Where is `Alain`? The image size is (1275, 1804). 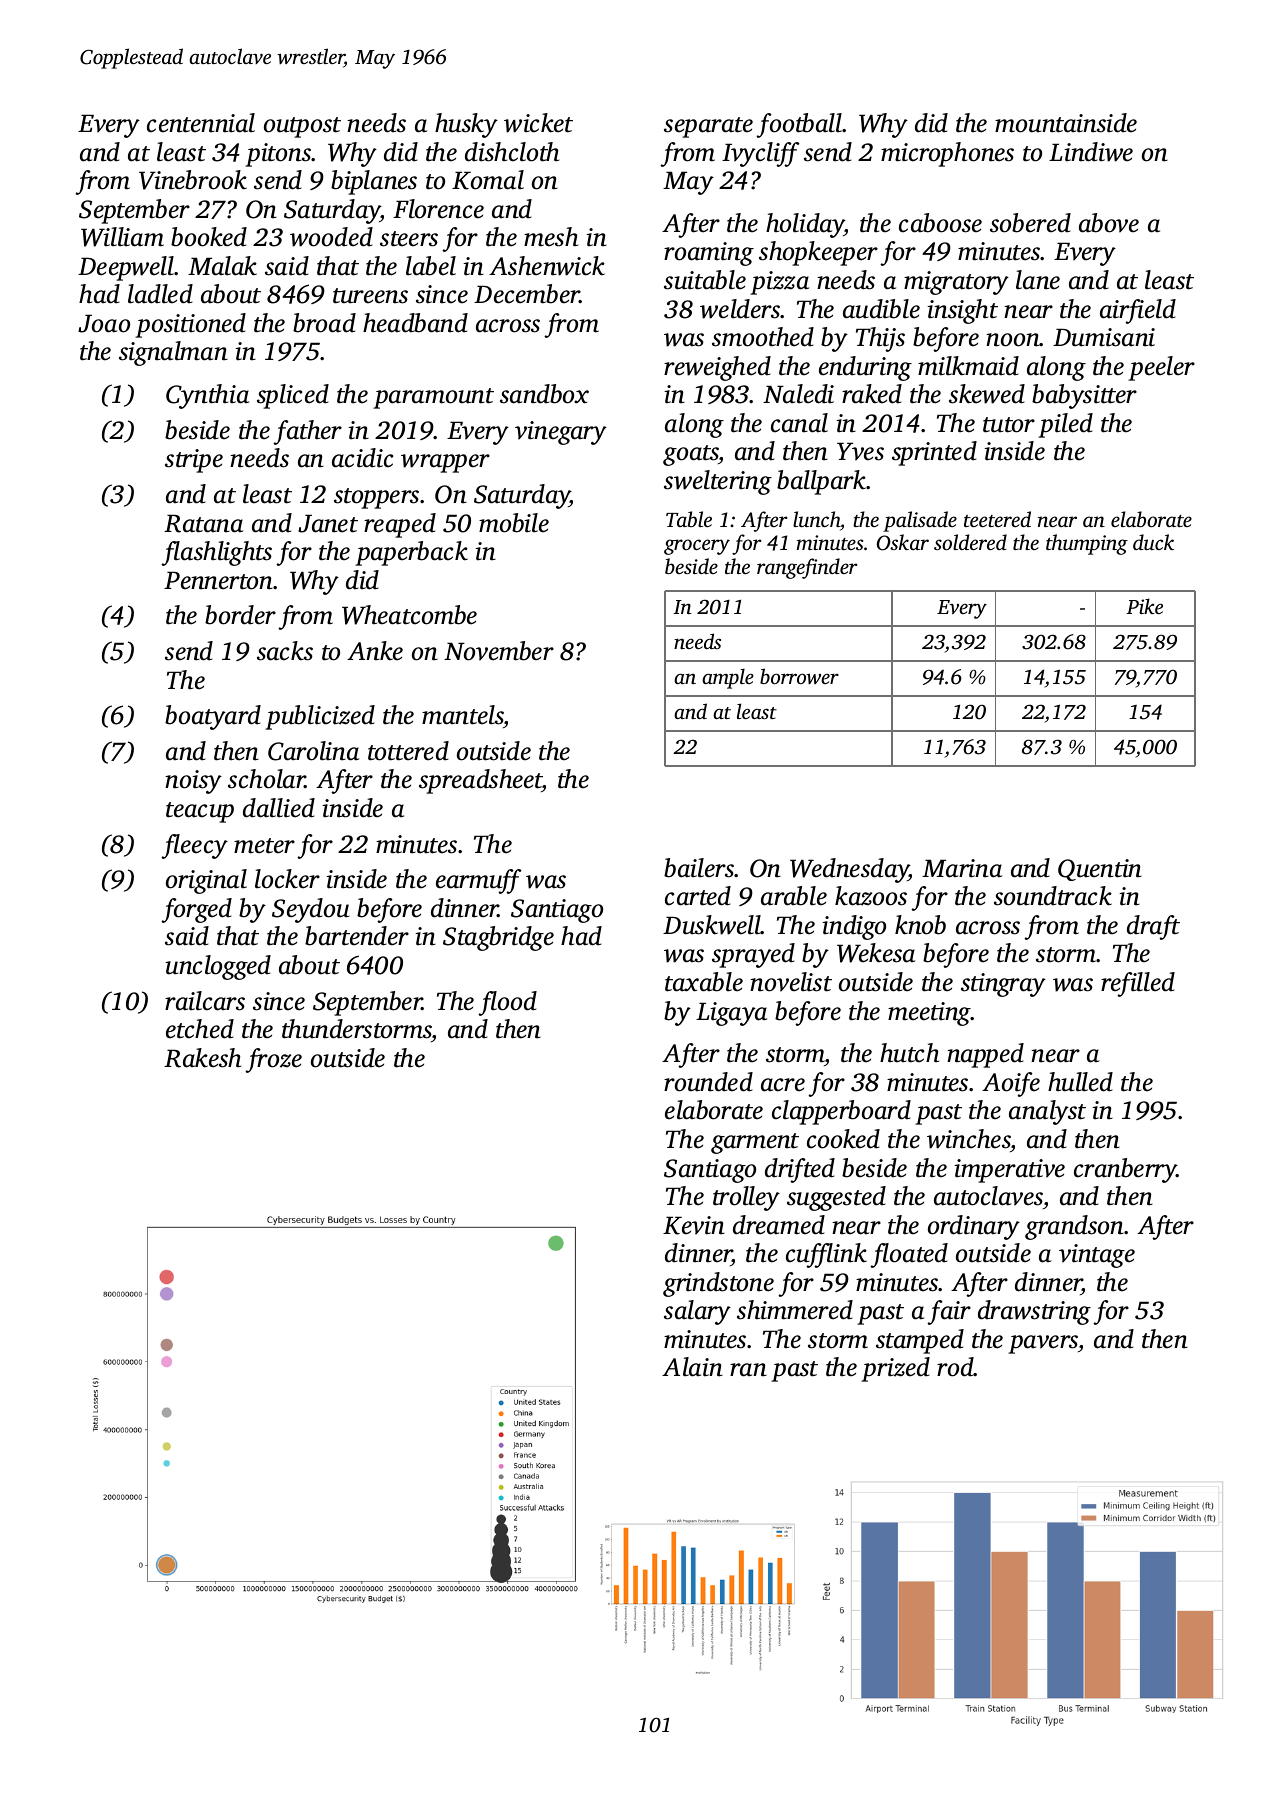
Alain is located at coordinates (692, 1367).
